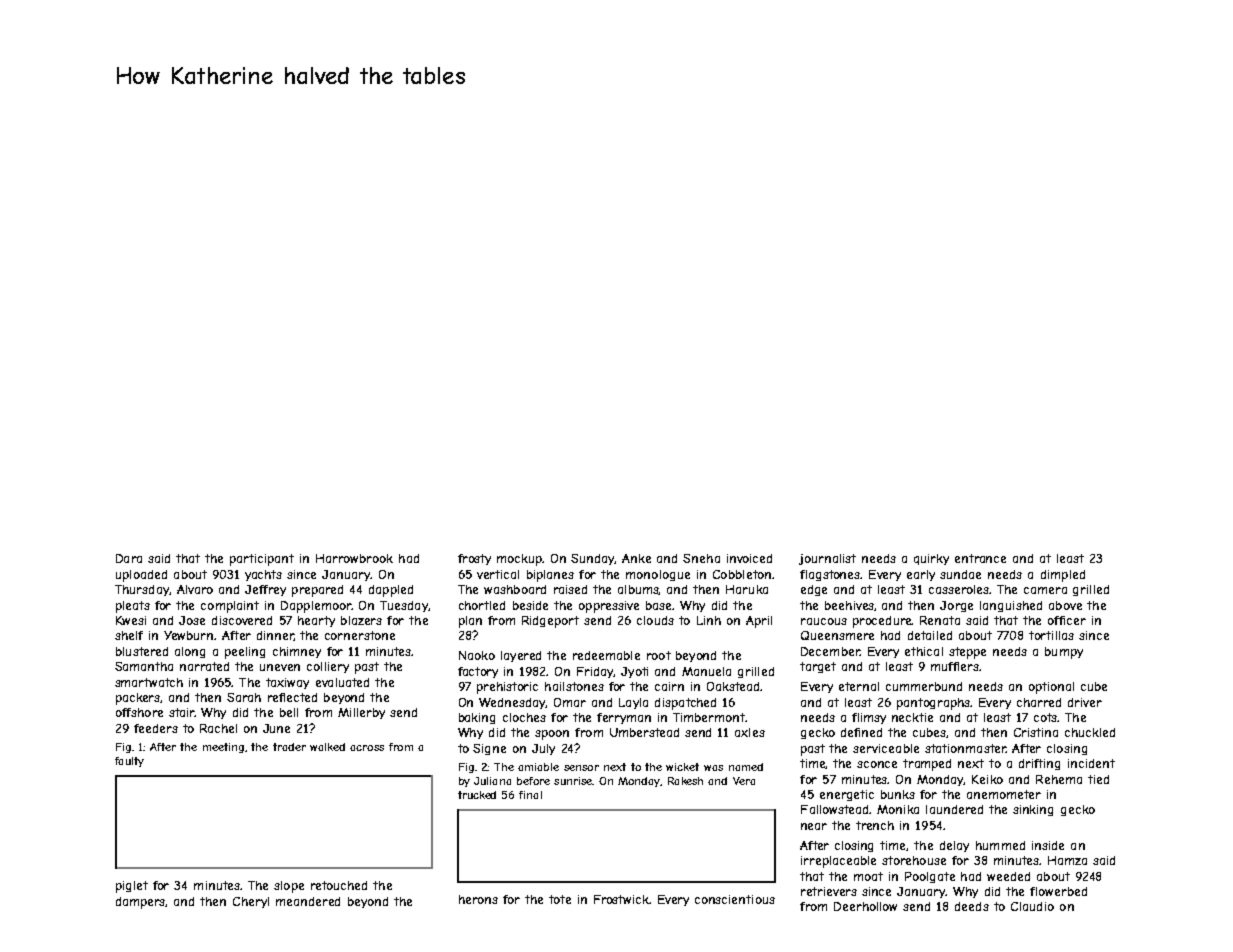 This image has width=1233, height=952. What do you see at coordinates (129, 558) in the image?
I see `Dara` at bounding box center [129, 558].
